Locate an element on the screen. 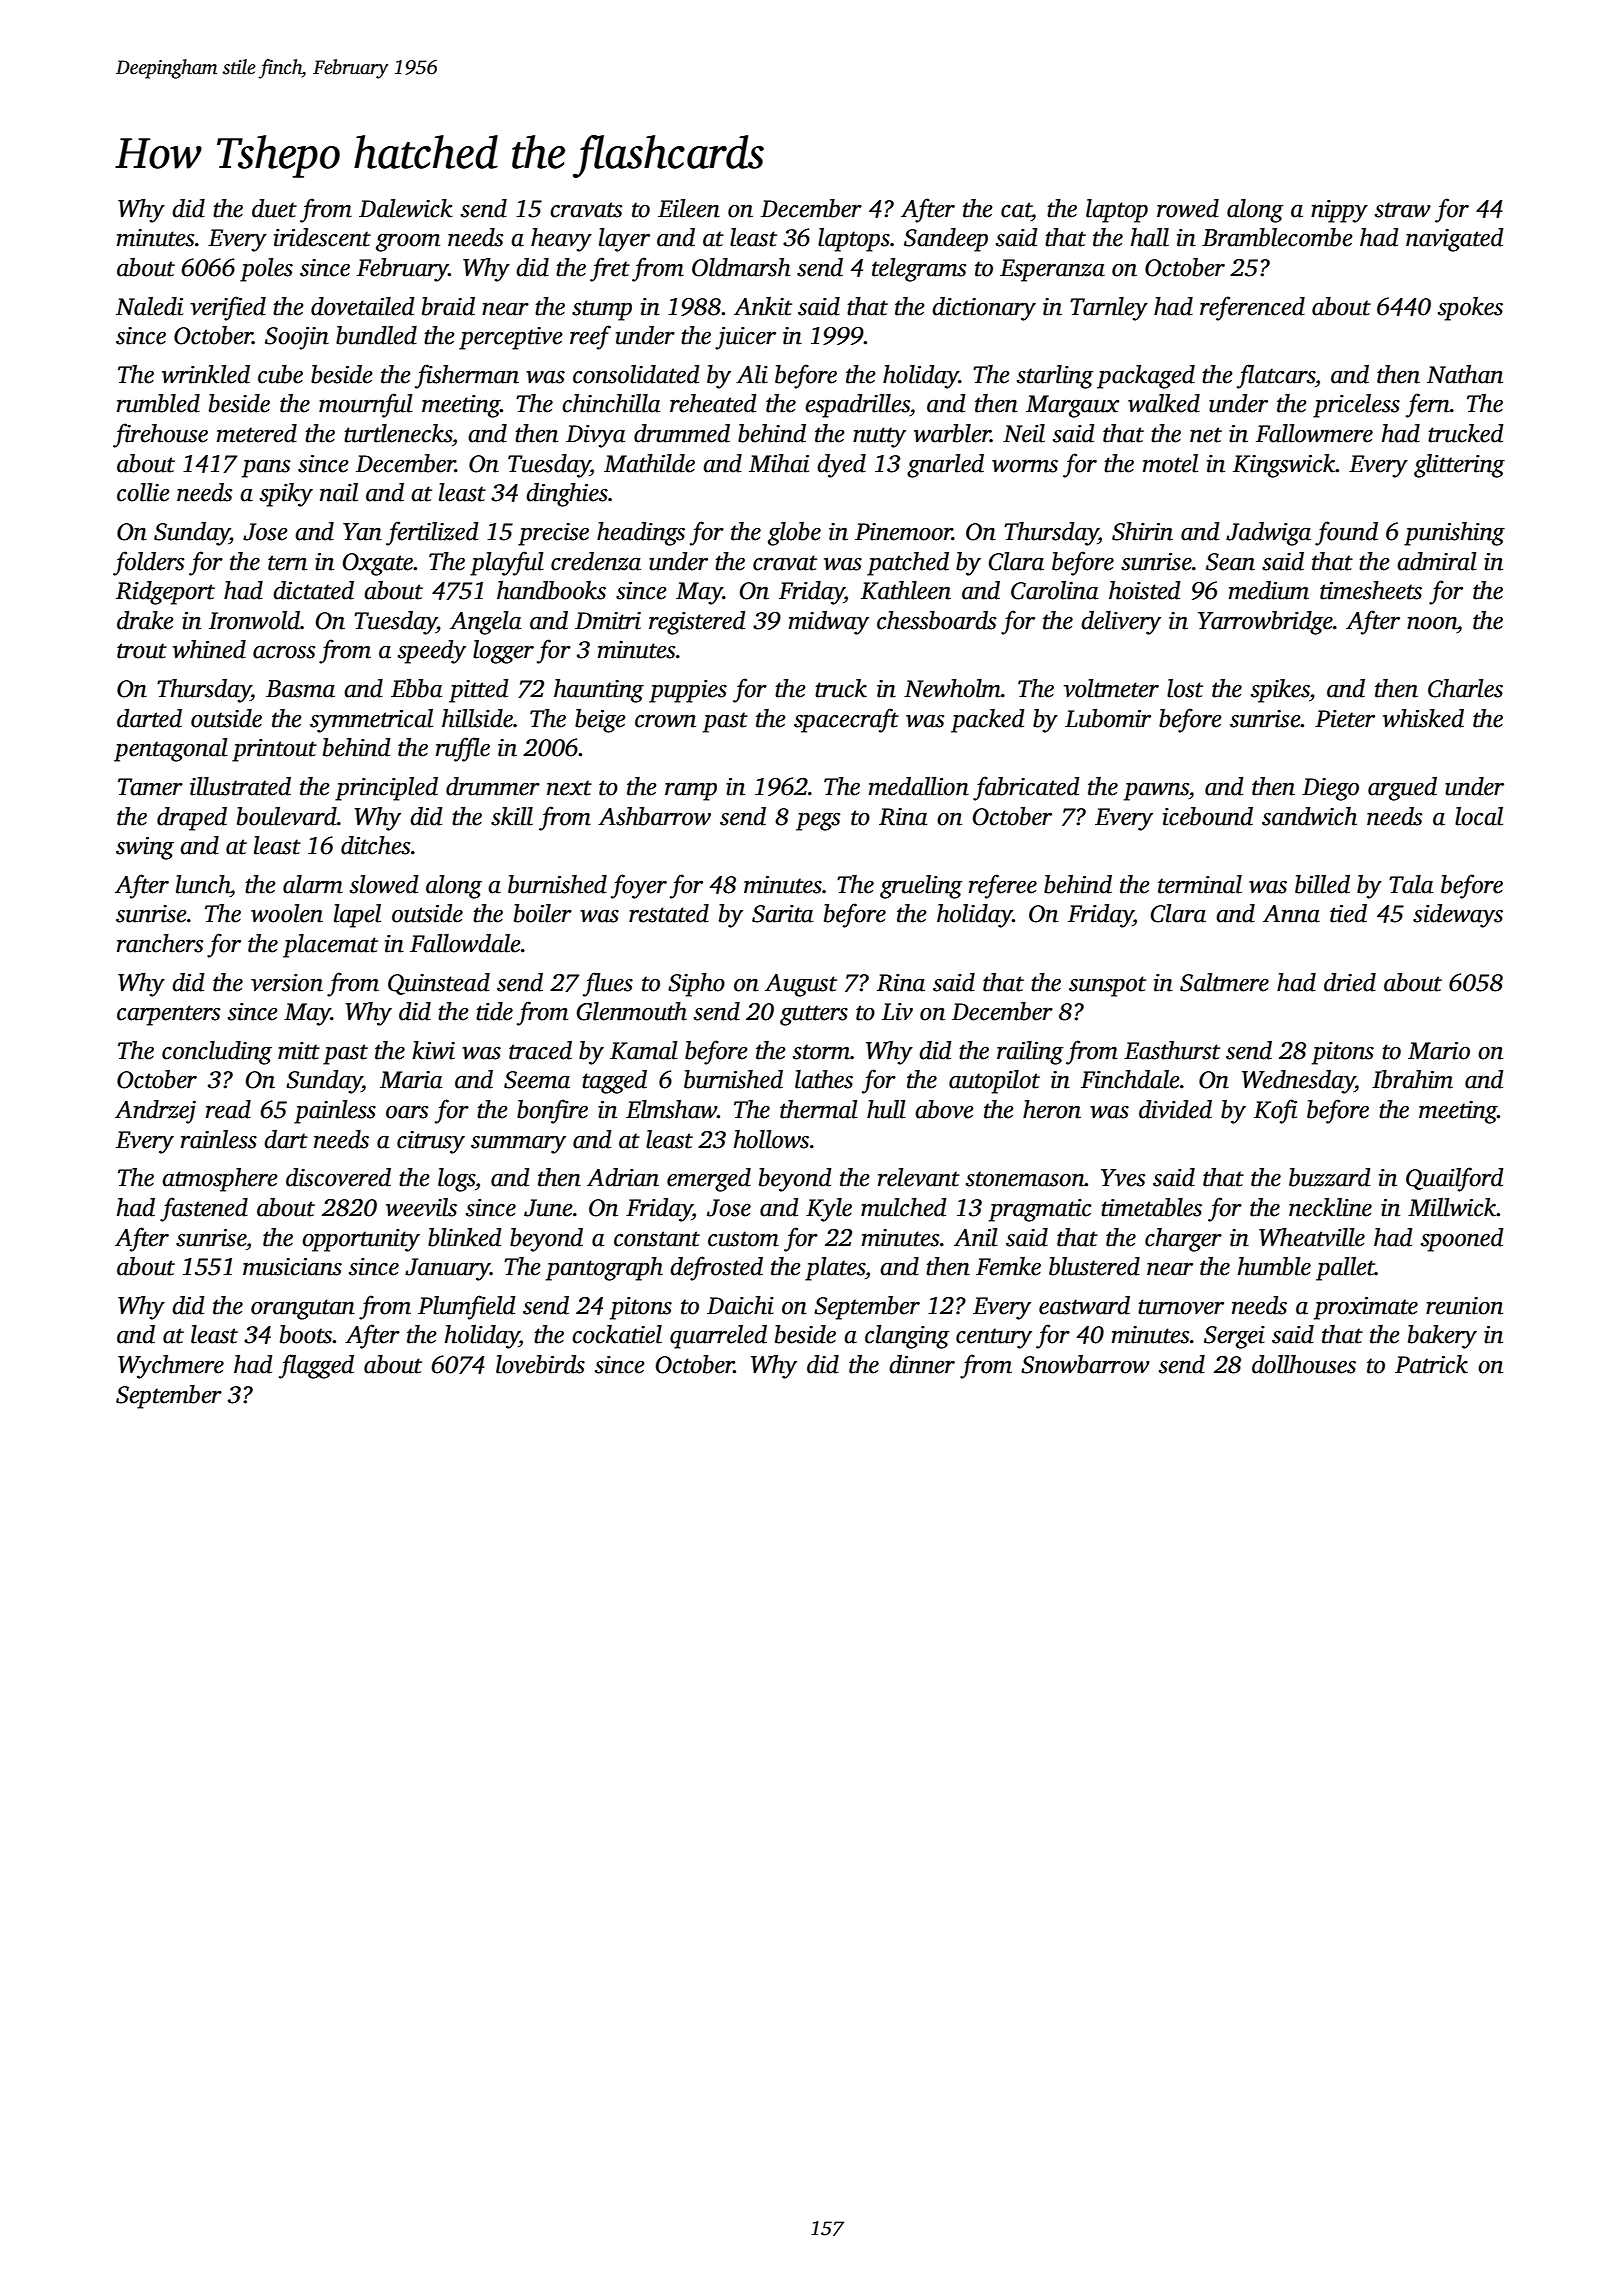 Image resolution: width=1620 pixels, height=2292 pixels. Tamer is located at coordinates (150, 787).
